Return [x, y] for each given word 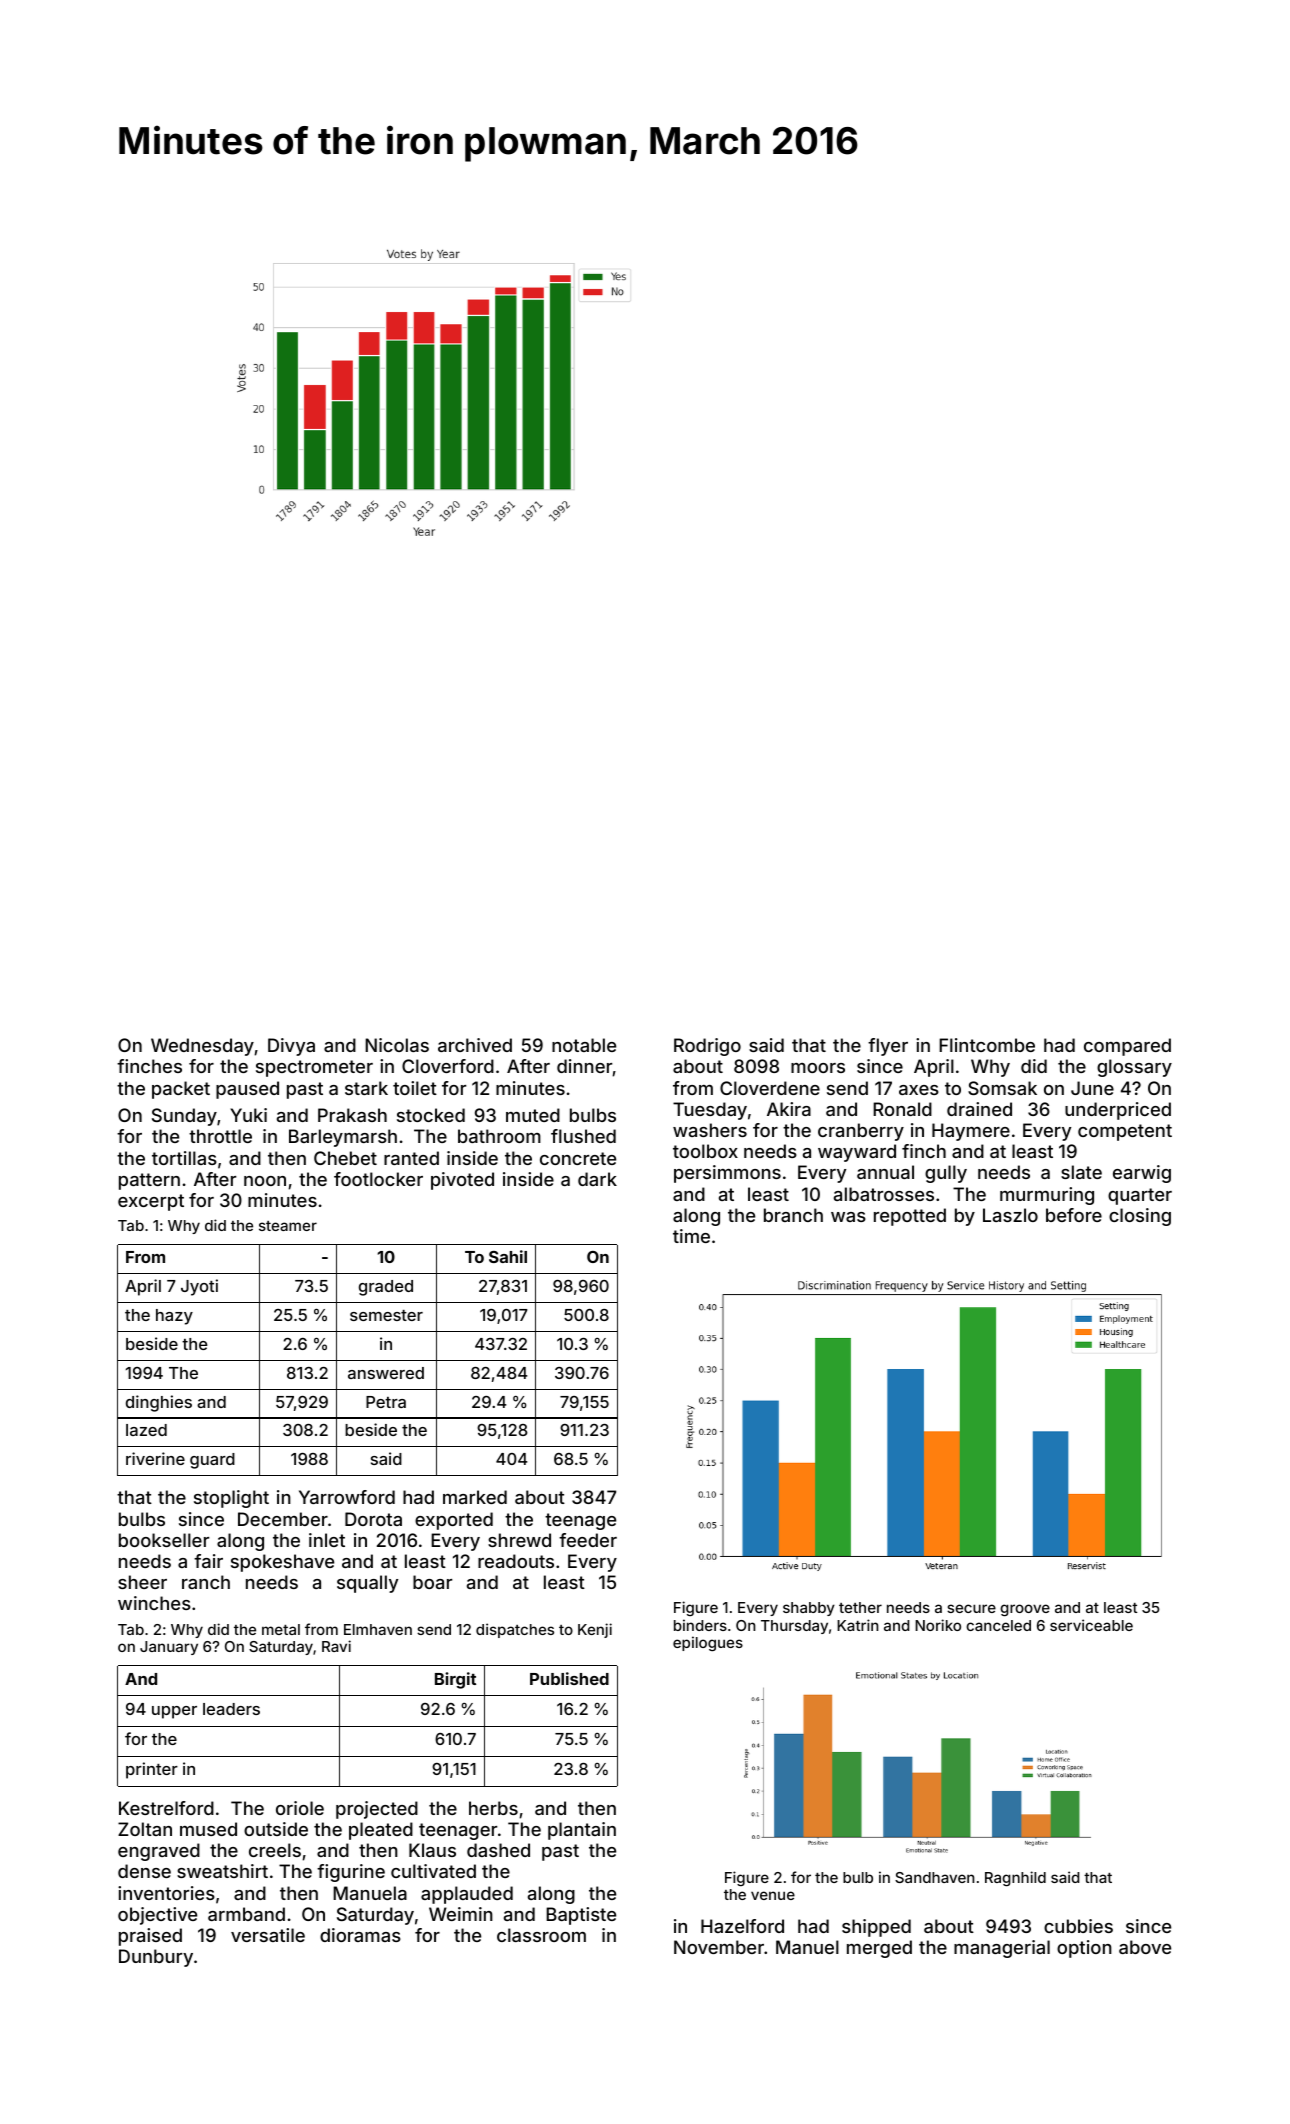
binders [700, 1625]
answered [386, 1373]
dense [144, 1871]
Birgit [455, 1680]
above [1145, 1947]
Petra [386, 1402]
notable [584, 1045]
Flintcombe [987, 1045]
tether [860, 1607]
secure [971, 1608]
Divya [291, 1047]
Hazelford [742, 1926]
